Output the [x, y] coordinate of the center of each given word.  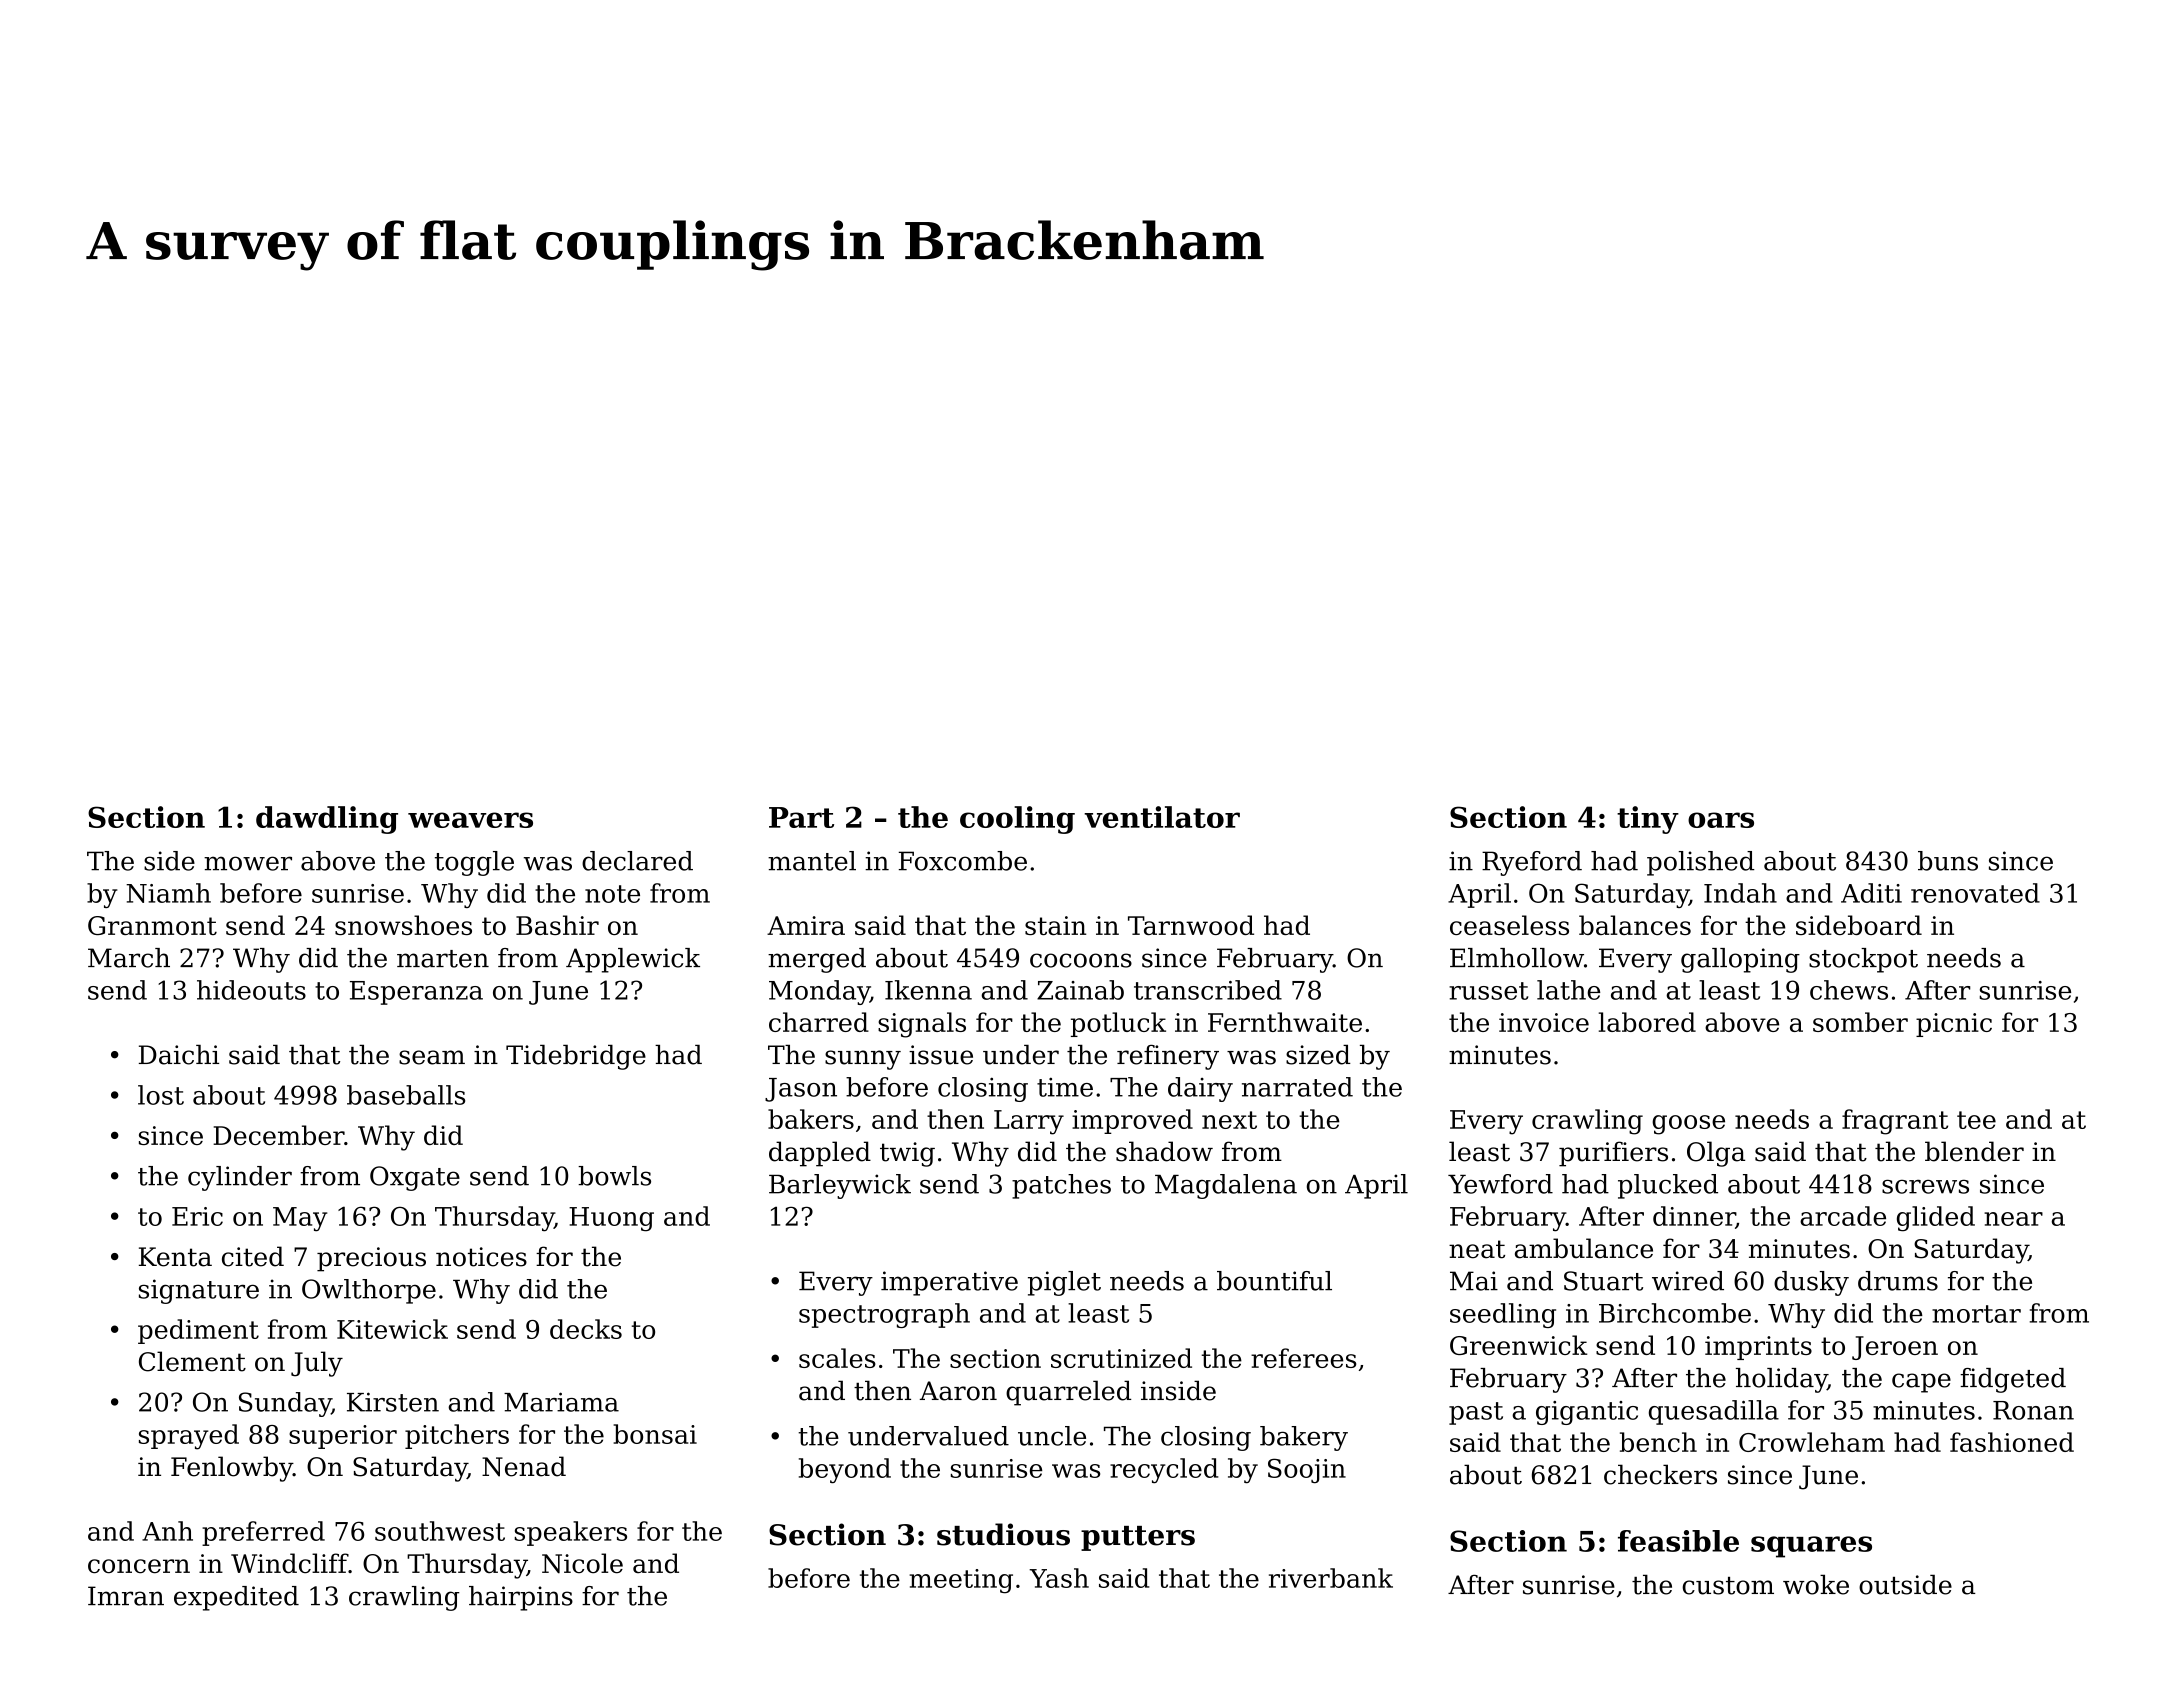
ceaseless [1509, 925]
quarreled [1068, 1393]
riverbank [1331, 1578]
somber [1860, 1022]
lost [161, 1095]
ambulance [1584, 1248]
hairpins [521, 1598]
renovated [1975, 893]
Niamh [168, 893]
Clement [192, 1361]
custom [1728, 1586]
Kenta [175, 1257]
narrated [1297, 1087]
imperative [949, 1283]
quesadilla [1714, 1412]
